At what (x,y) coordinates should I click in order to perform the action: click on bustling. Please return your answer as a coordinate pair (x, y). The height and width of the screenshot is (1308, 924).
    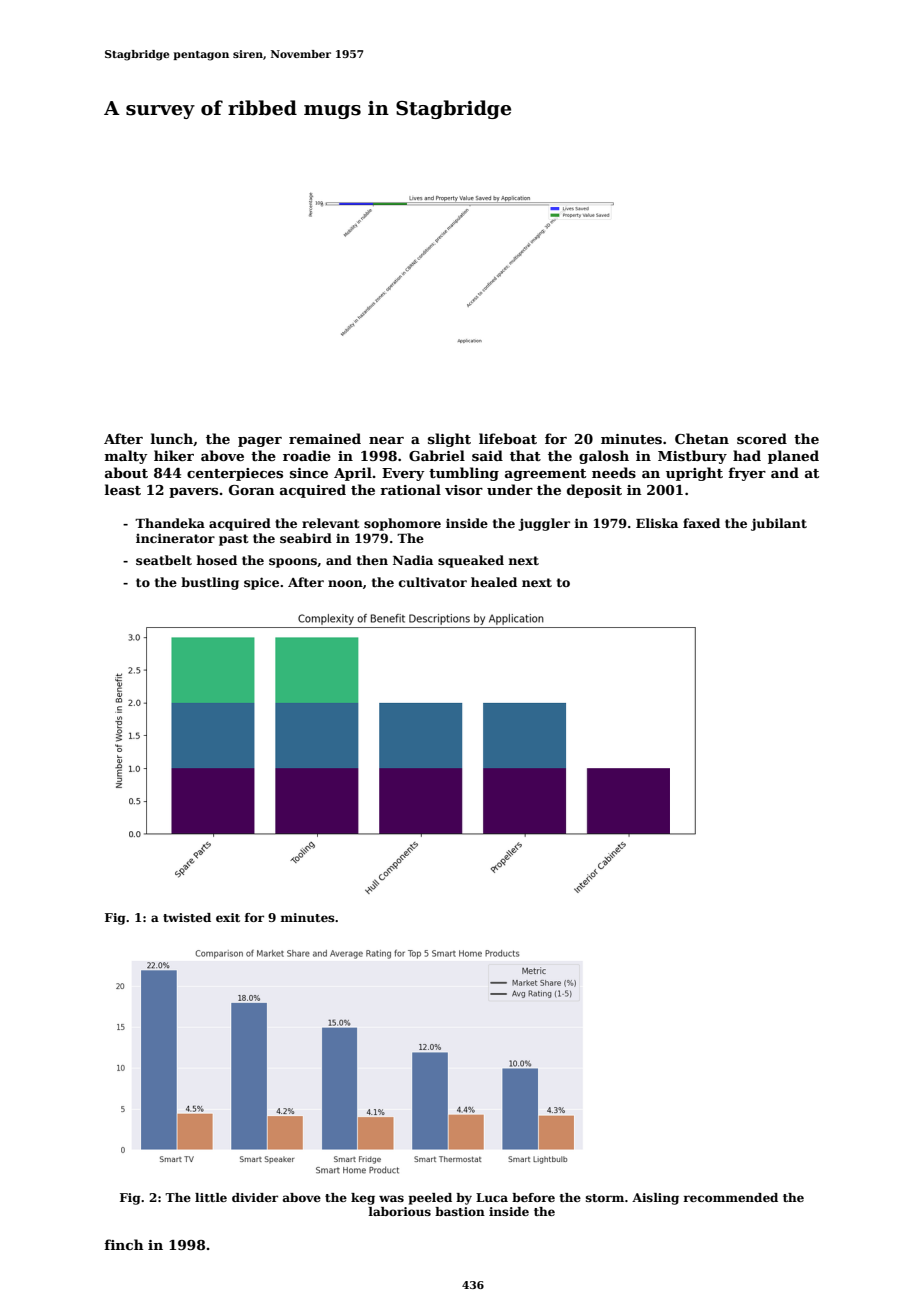
    Looking at the image, I should click on (210, 583).
